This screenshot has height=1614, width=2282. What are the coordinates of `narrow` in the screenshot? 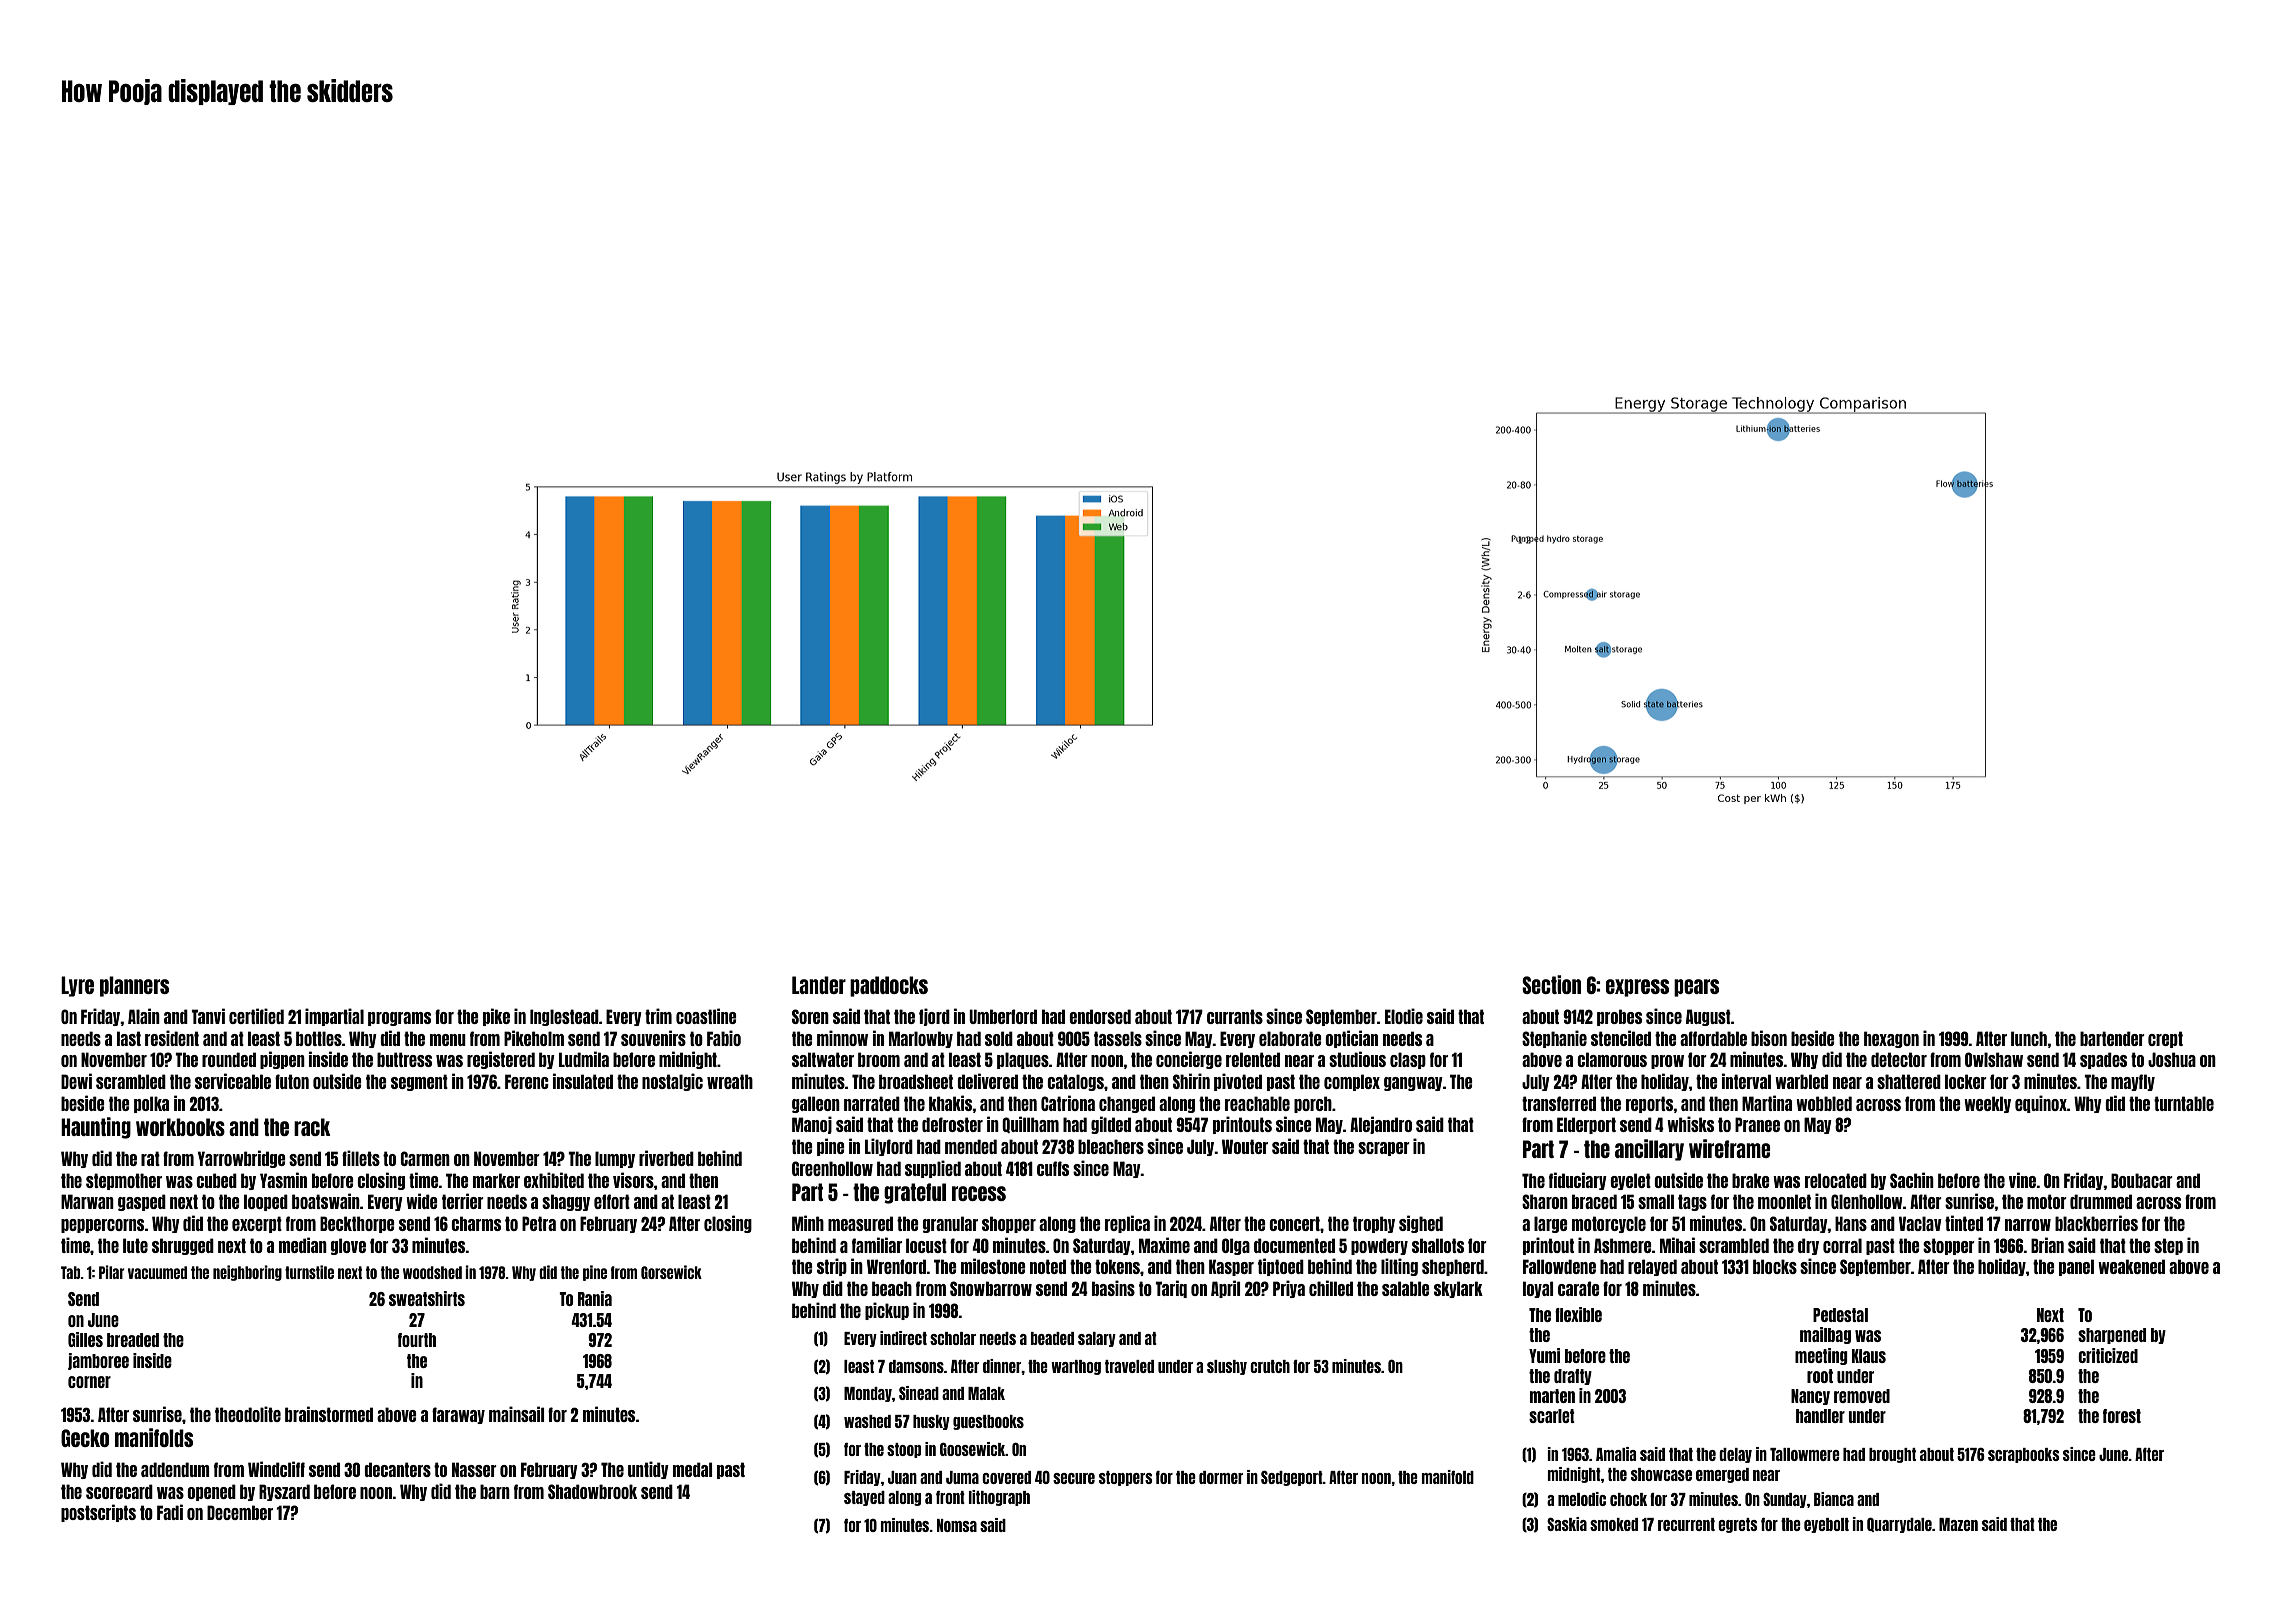 It's located at (2028, 1225).
